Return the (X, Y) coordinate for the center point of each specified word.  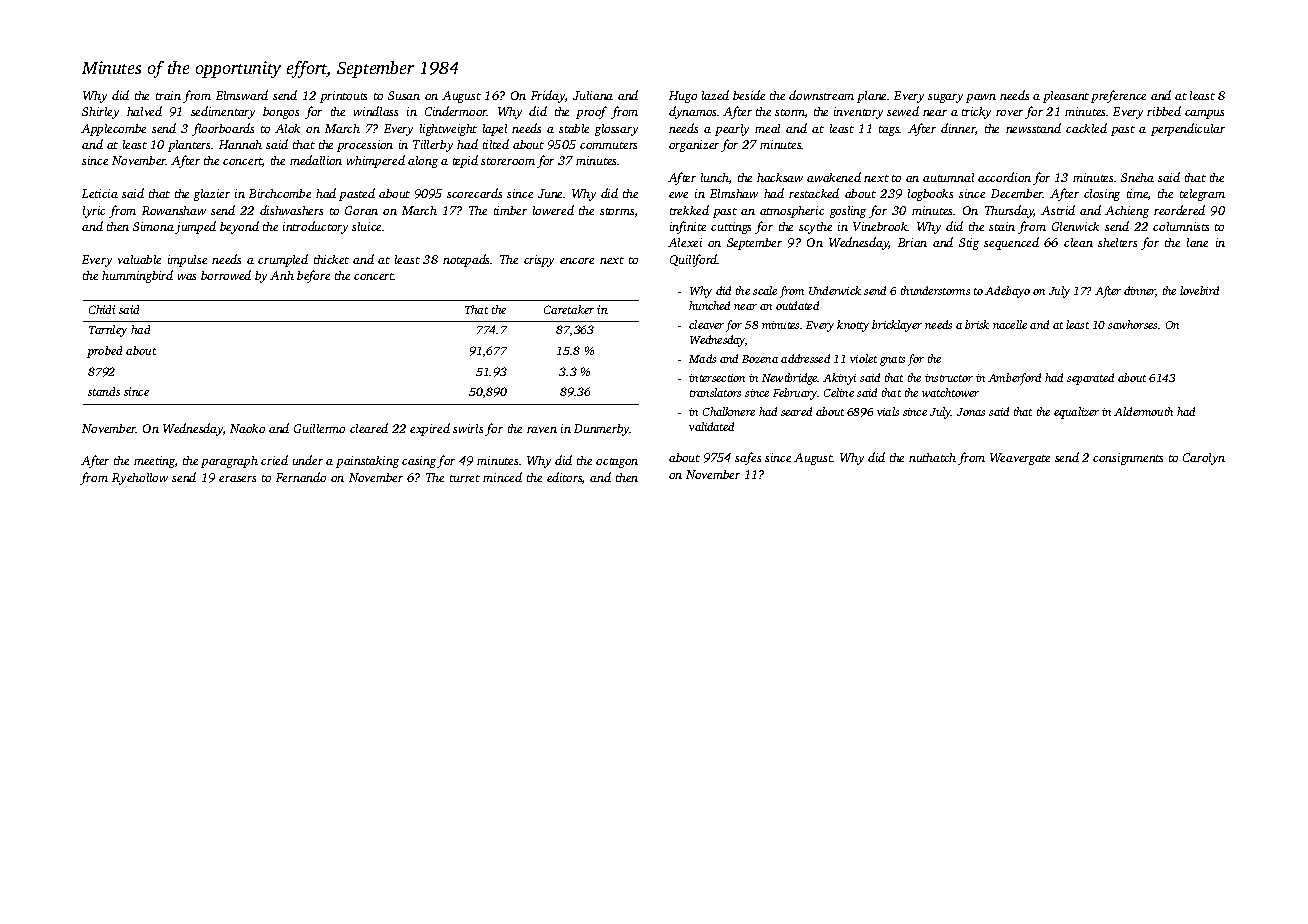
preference (1118, 96)
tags (889, 131)
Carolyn (1204, 459)
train (168, 95)
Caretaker (569, 309)
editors (564, 477)
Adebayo (1007, 292)
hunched (709, 305)
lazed (715, 95)
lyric (94, 212)
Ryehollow (140, 479)
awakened (834, 177)
